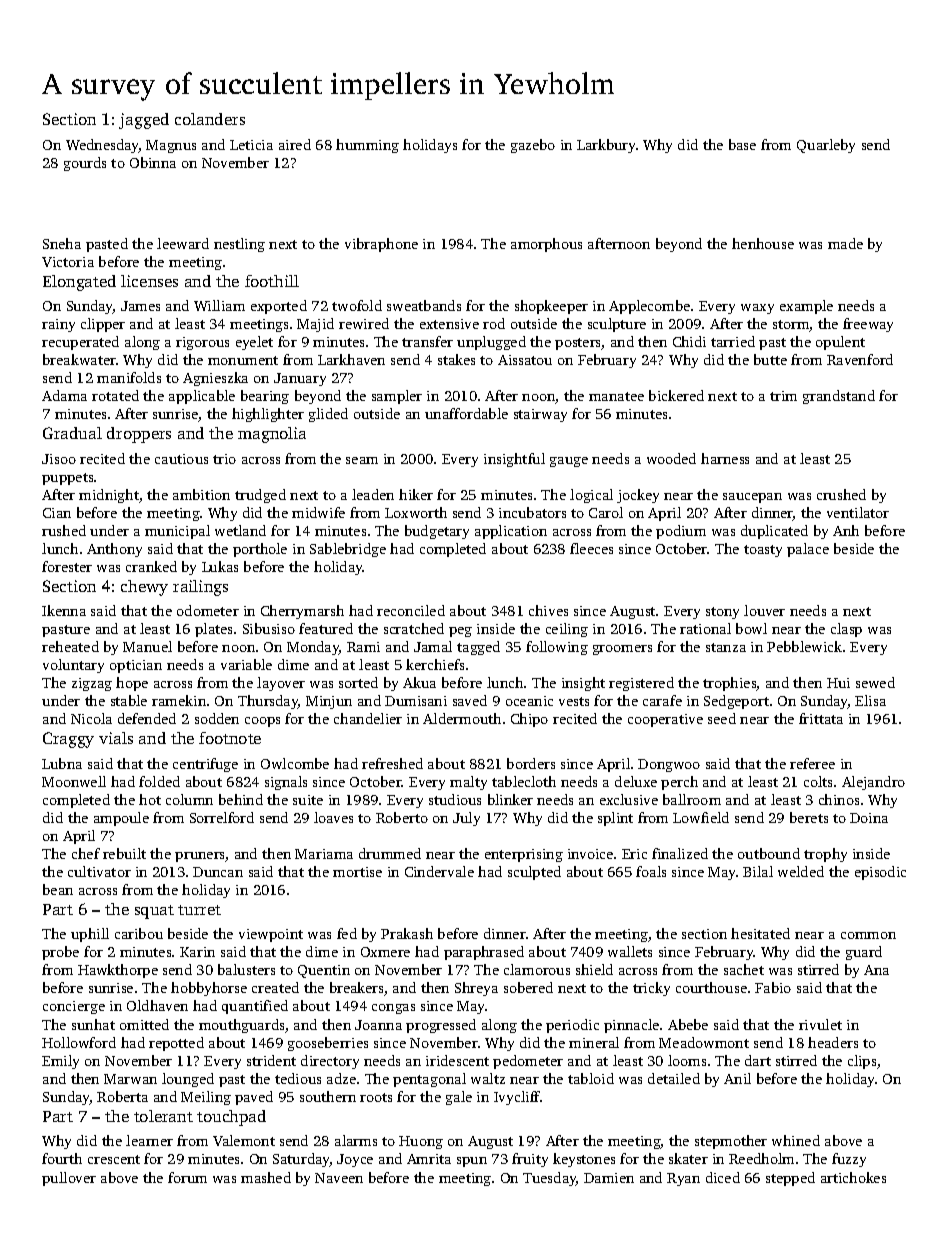 The height and width of the image is (1233, 952). Describe the element at coordinates (758, 871) in the image. I see `Bilal` at that location.
